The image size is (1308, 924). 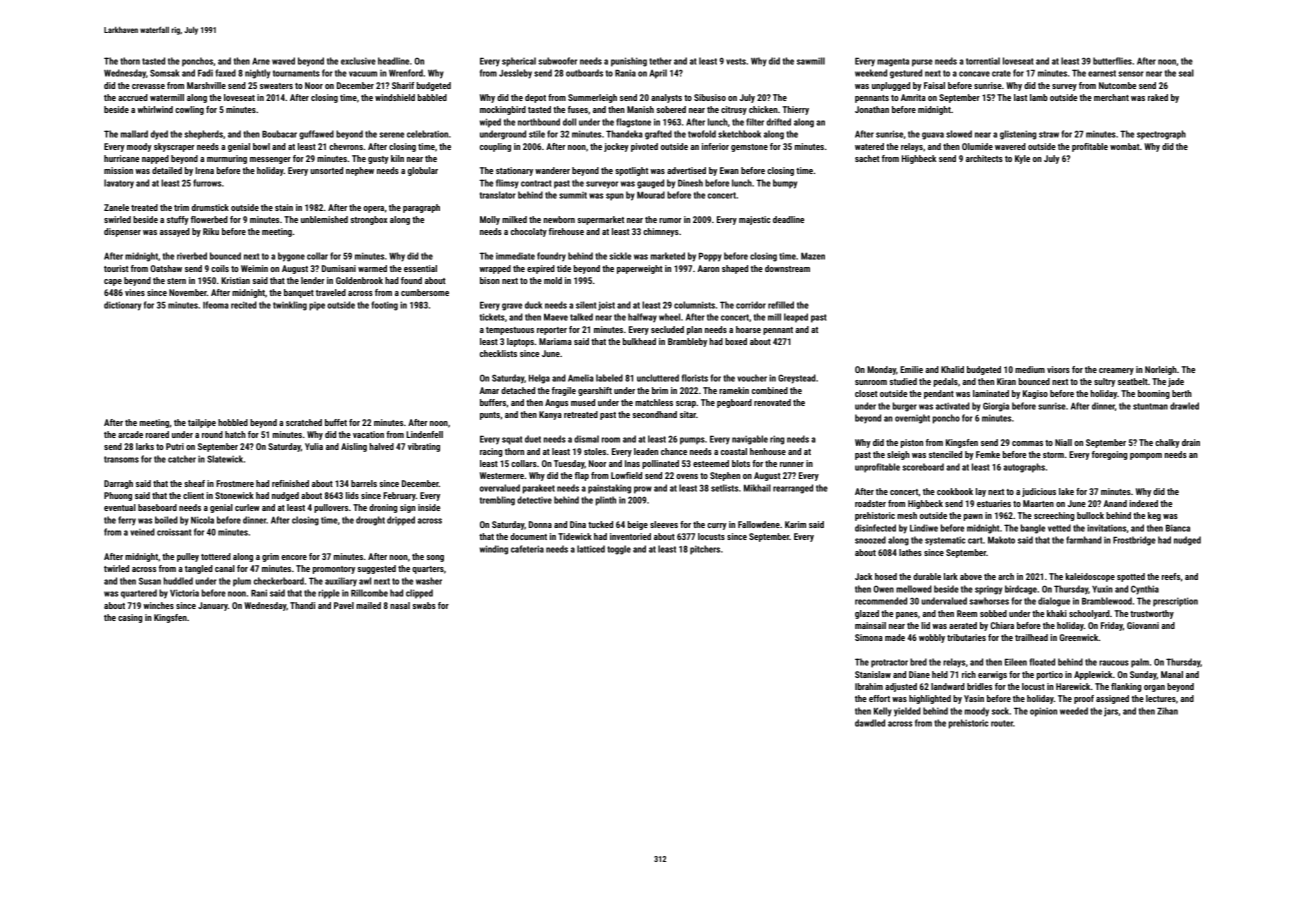 What do you see at coordinates (1178, 528) in the screenshot?
I see `Bianca` at bounding box center [1178, 528].
